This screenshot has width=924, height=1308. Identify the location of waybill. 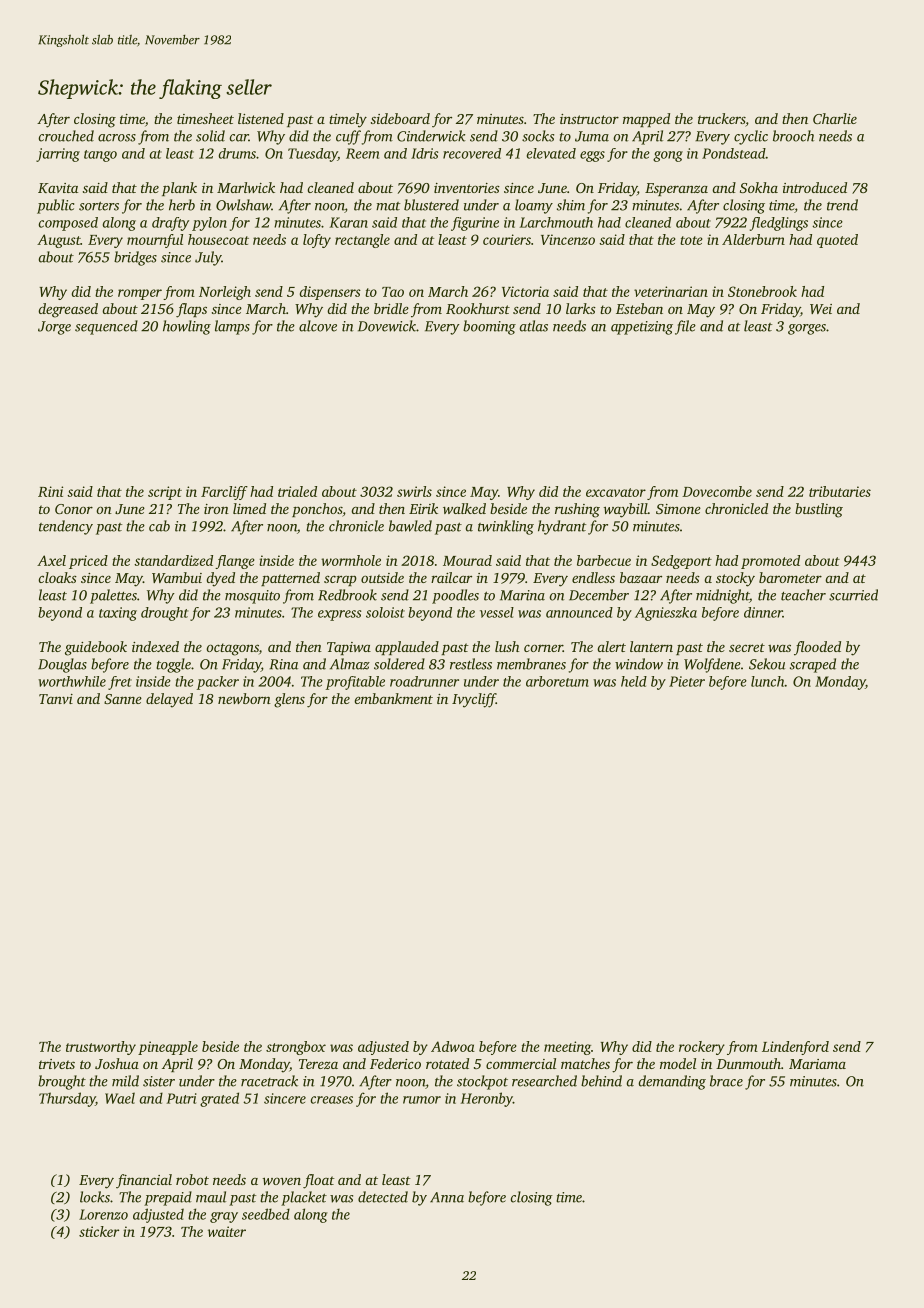
(626, 510).
